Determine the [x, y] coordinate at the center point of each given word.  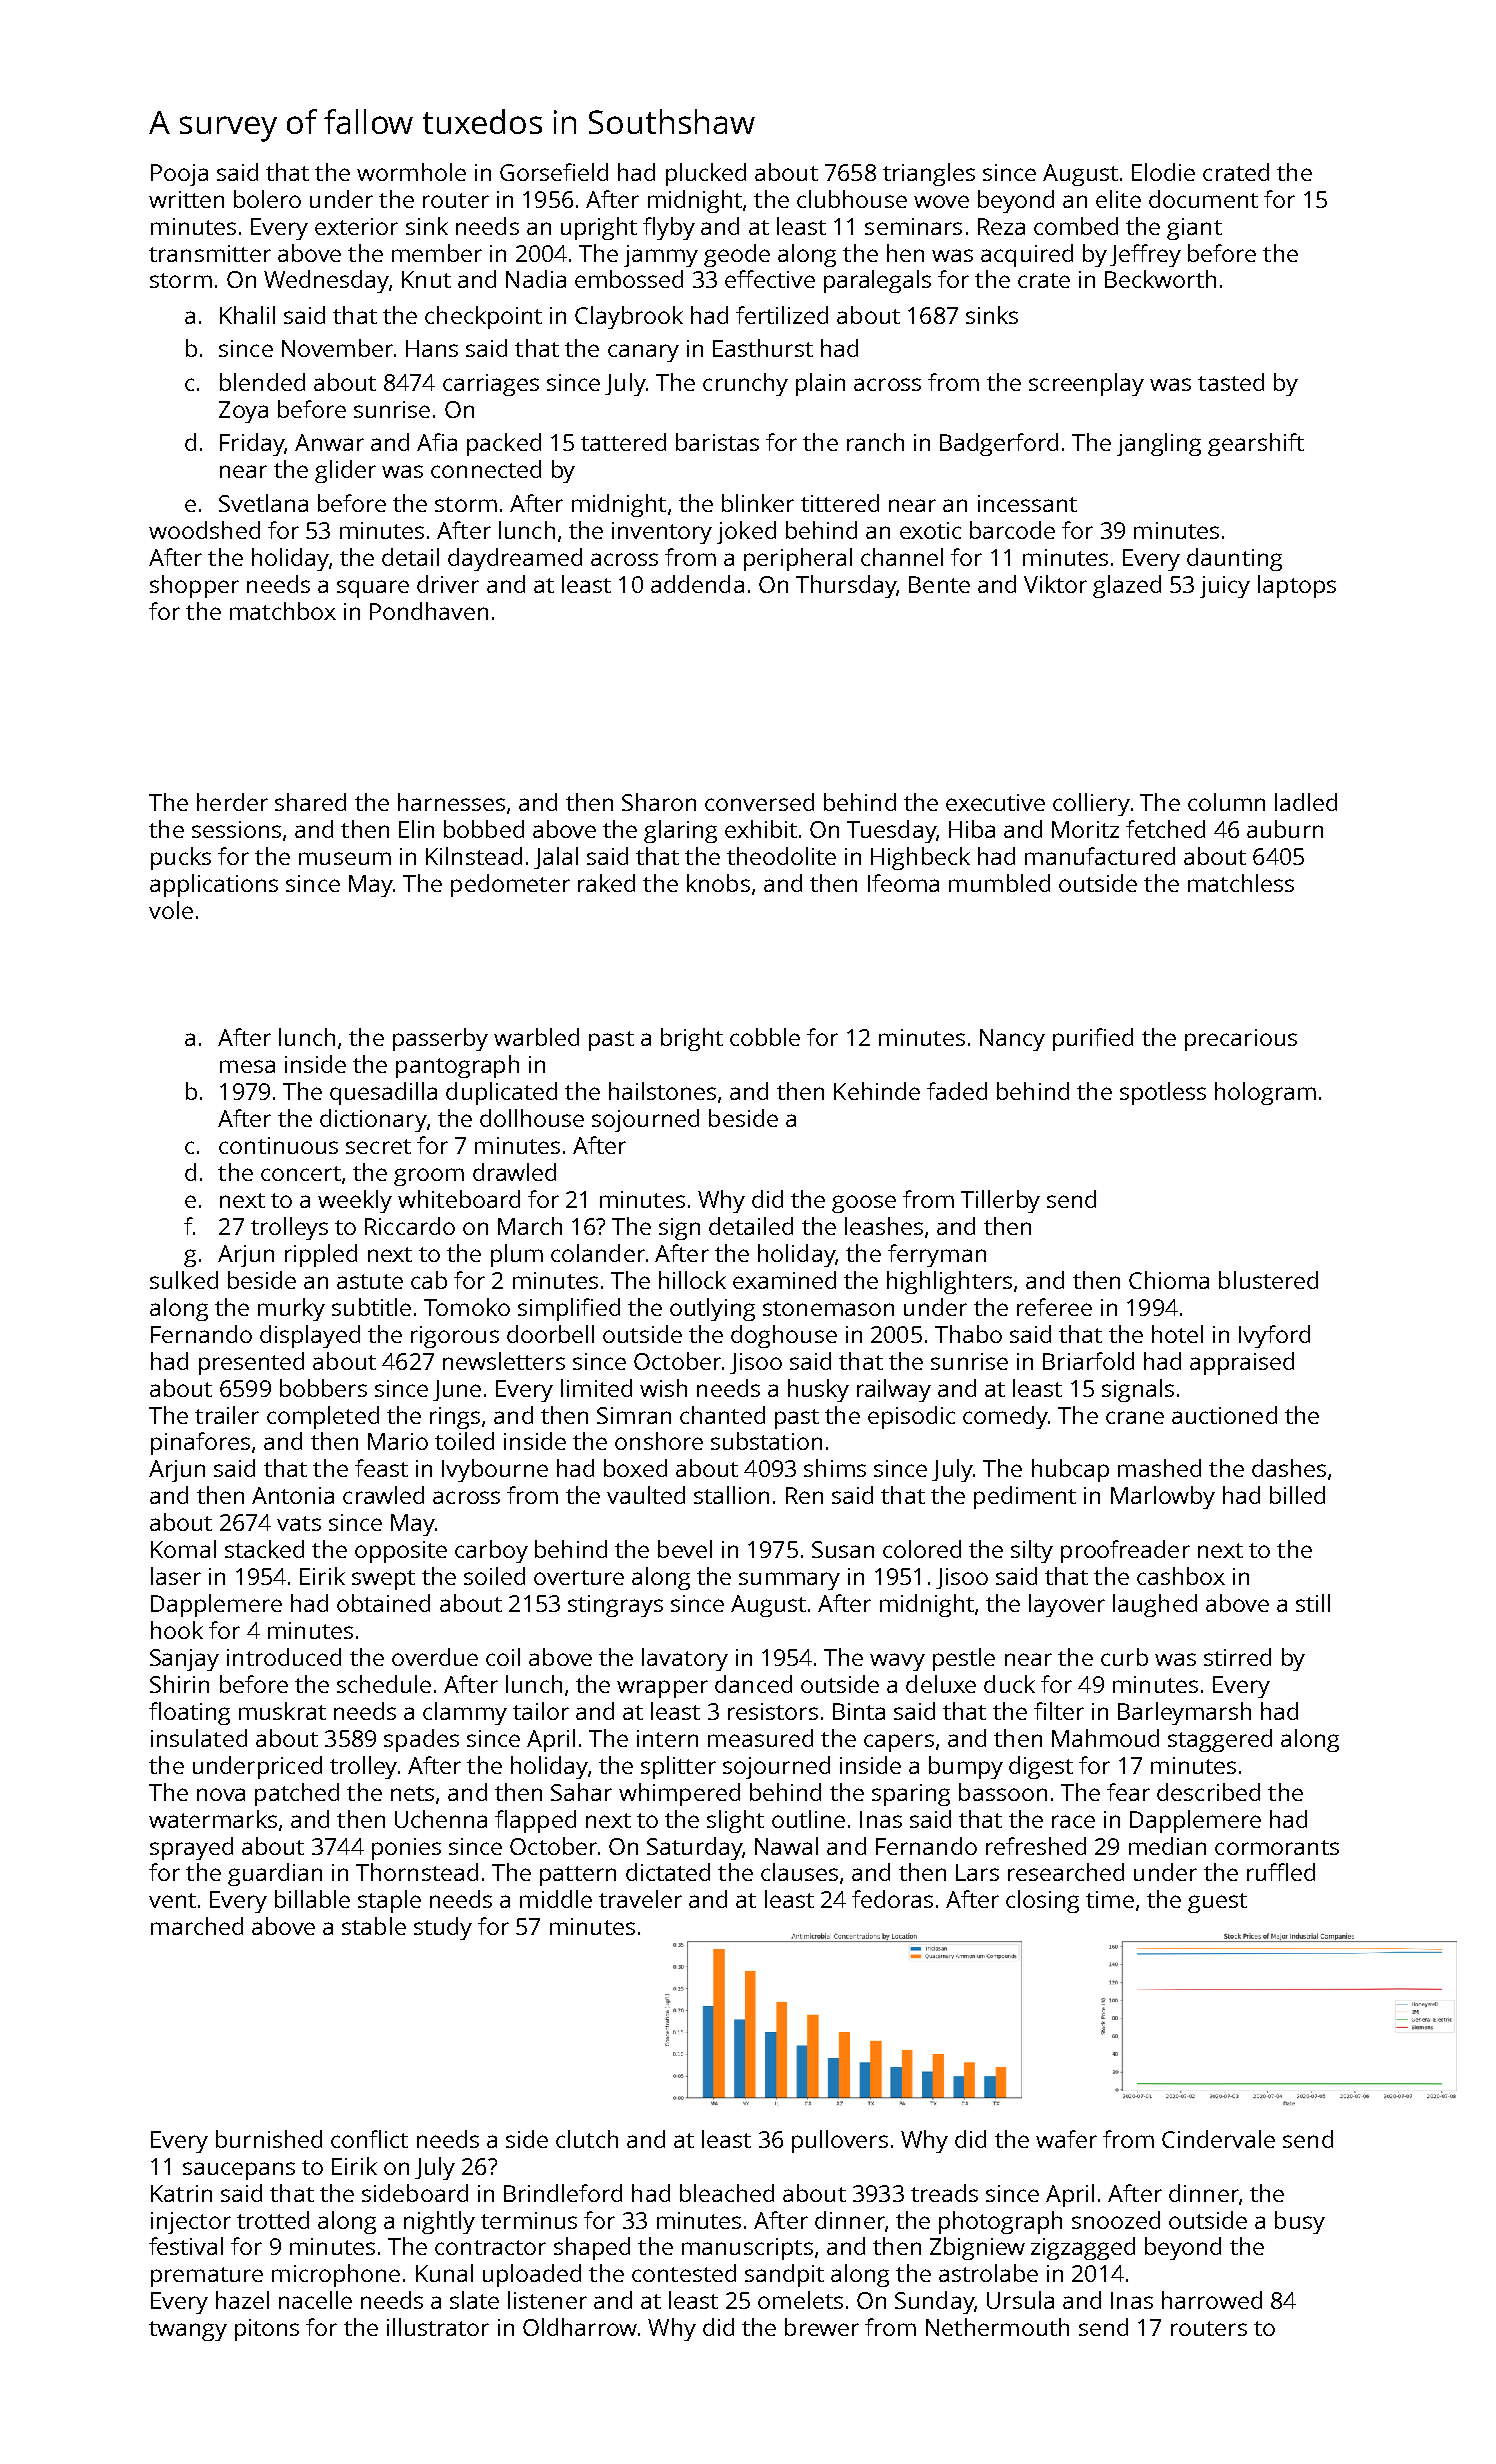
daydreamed [515, 559]
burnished [269, 2139]
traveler [640, 1899]
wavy [897, 1662]
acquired [1027, 255]
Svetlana [263, 503]
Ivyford [1274, 1336]
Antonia [293, 1495]
